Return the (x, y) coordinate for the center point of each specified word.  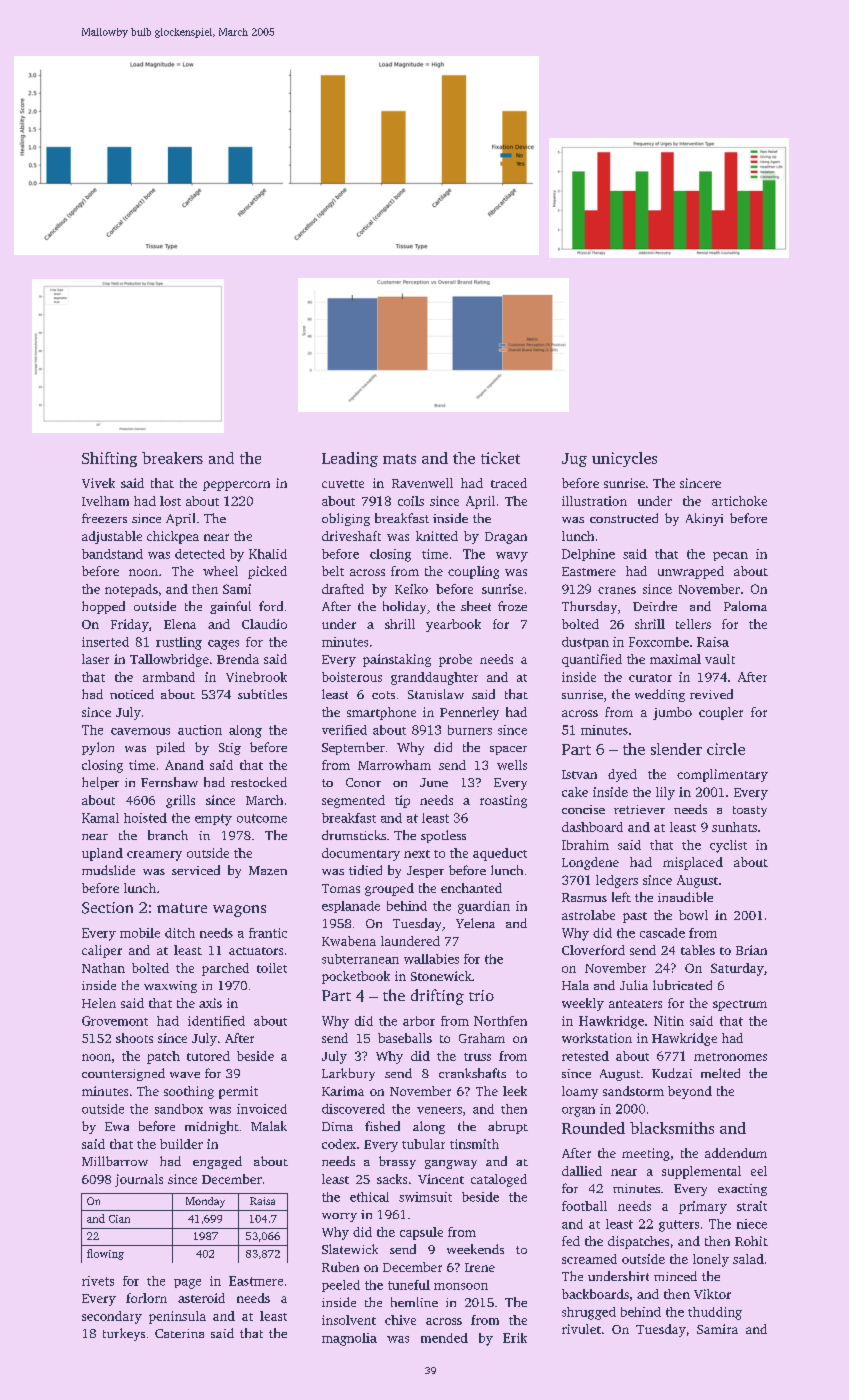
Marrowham (394, 765)
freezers (104, 518)
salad (748, 1259)
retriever (639, 809)
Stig (230, 749)
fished (382, 1126)
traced (509, 483)
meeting (646, 1154)
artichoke (739, 501)
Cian (119, 1219)
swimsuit (425, 1197)
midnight (212, 1127)
